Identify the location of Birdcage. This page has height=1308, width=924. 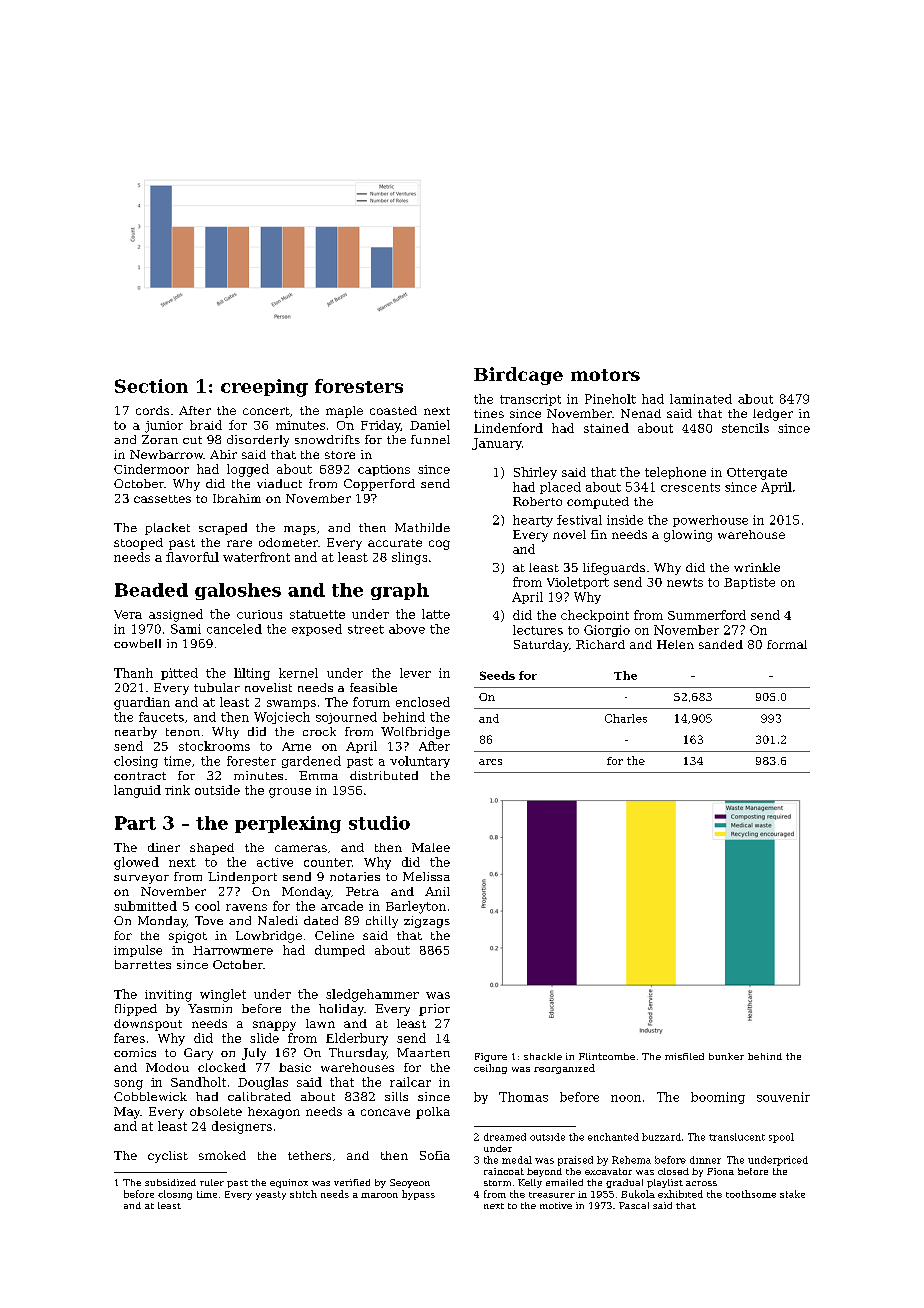
(518, 376).
